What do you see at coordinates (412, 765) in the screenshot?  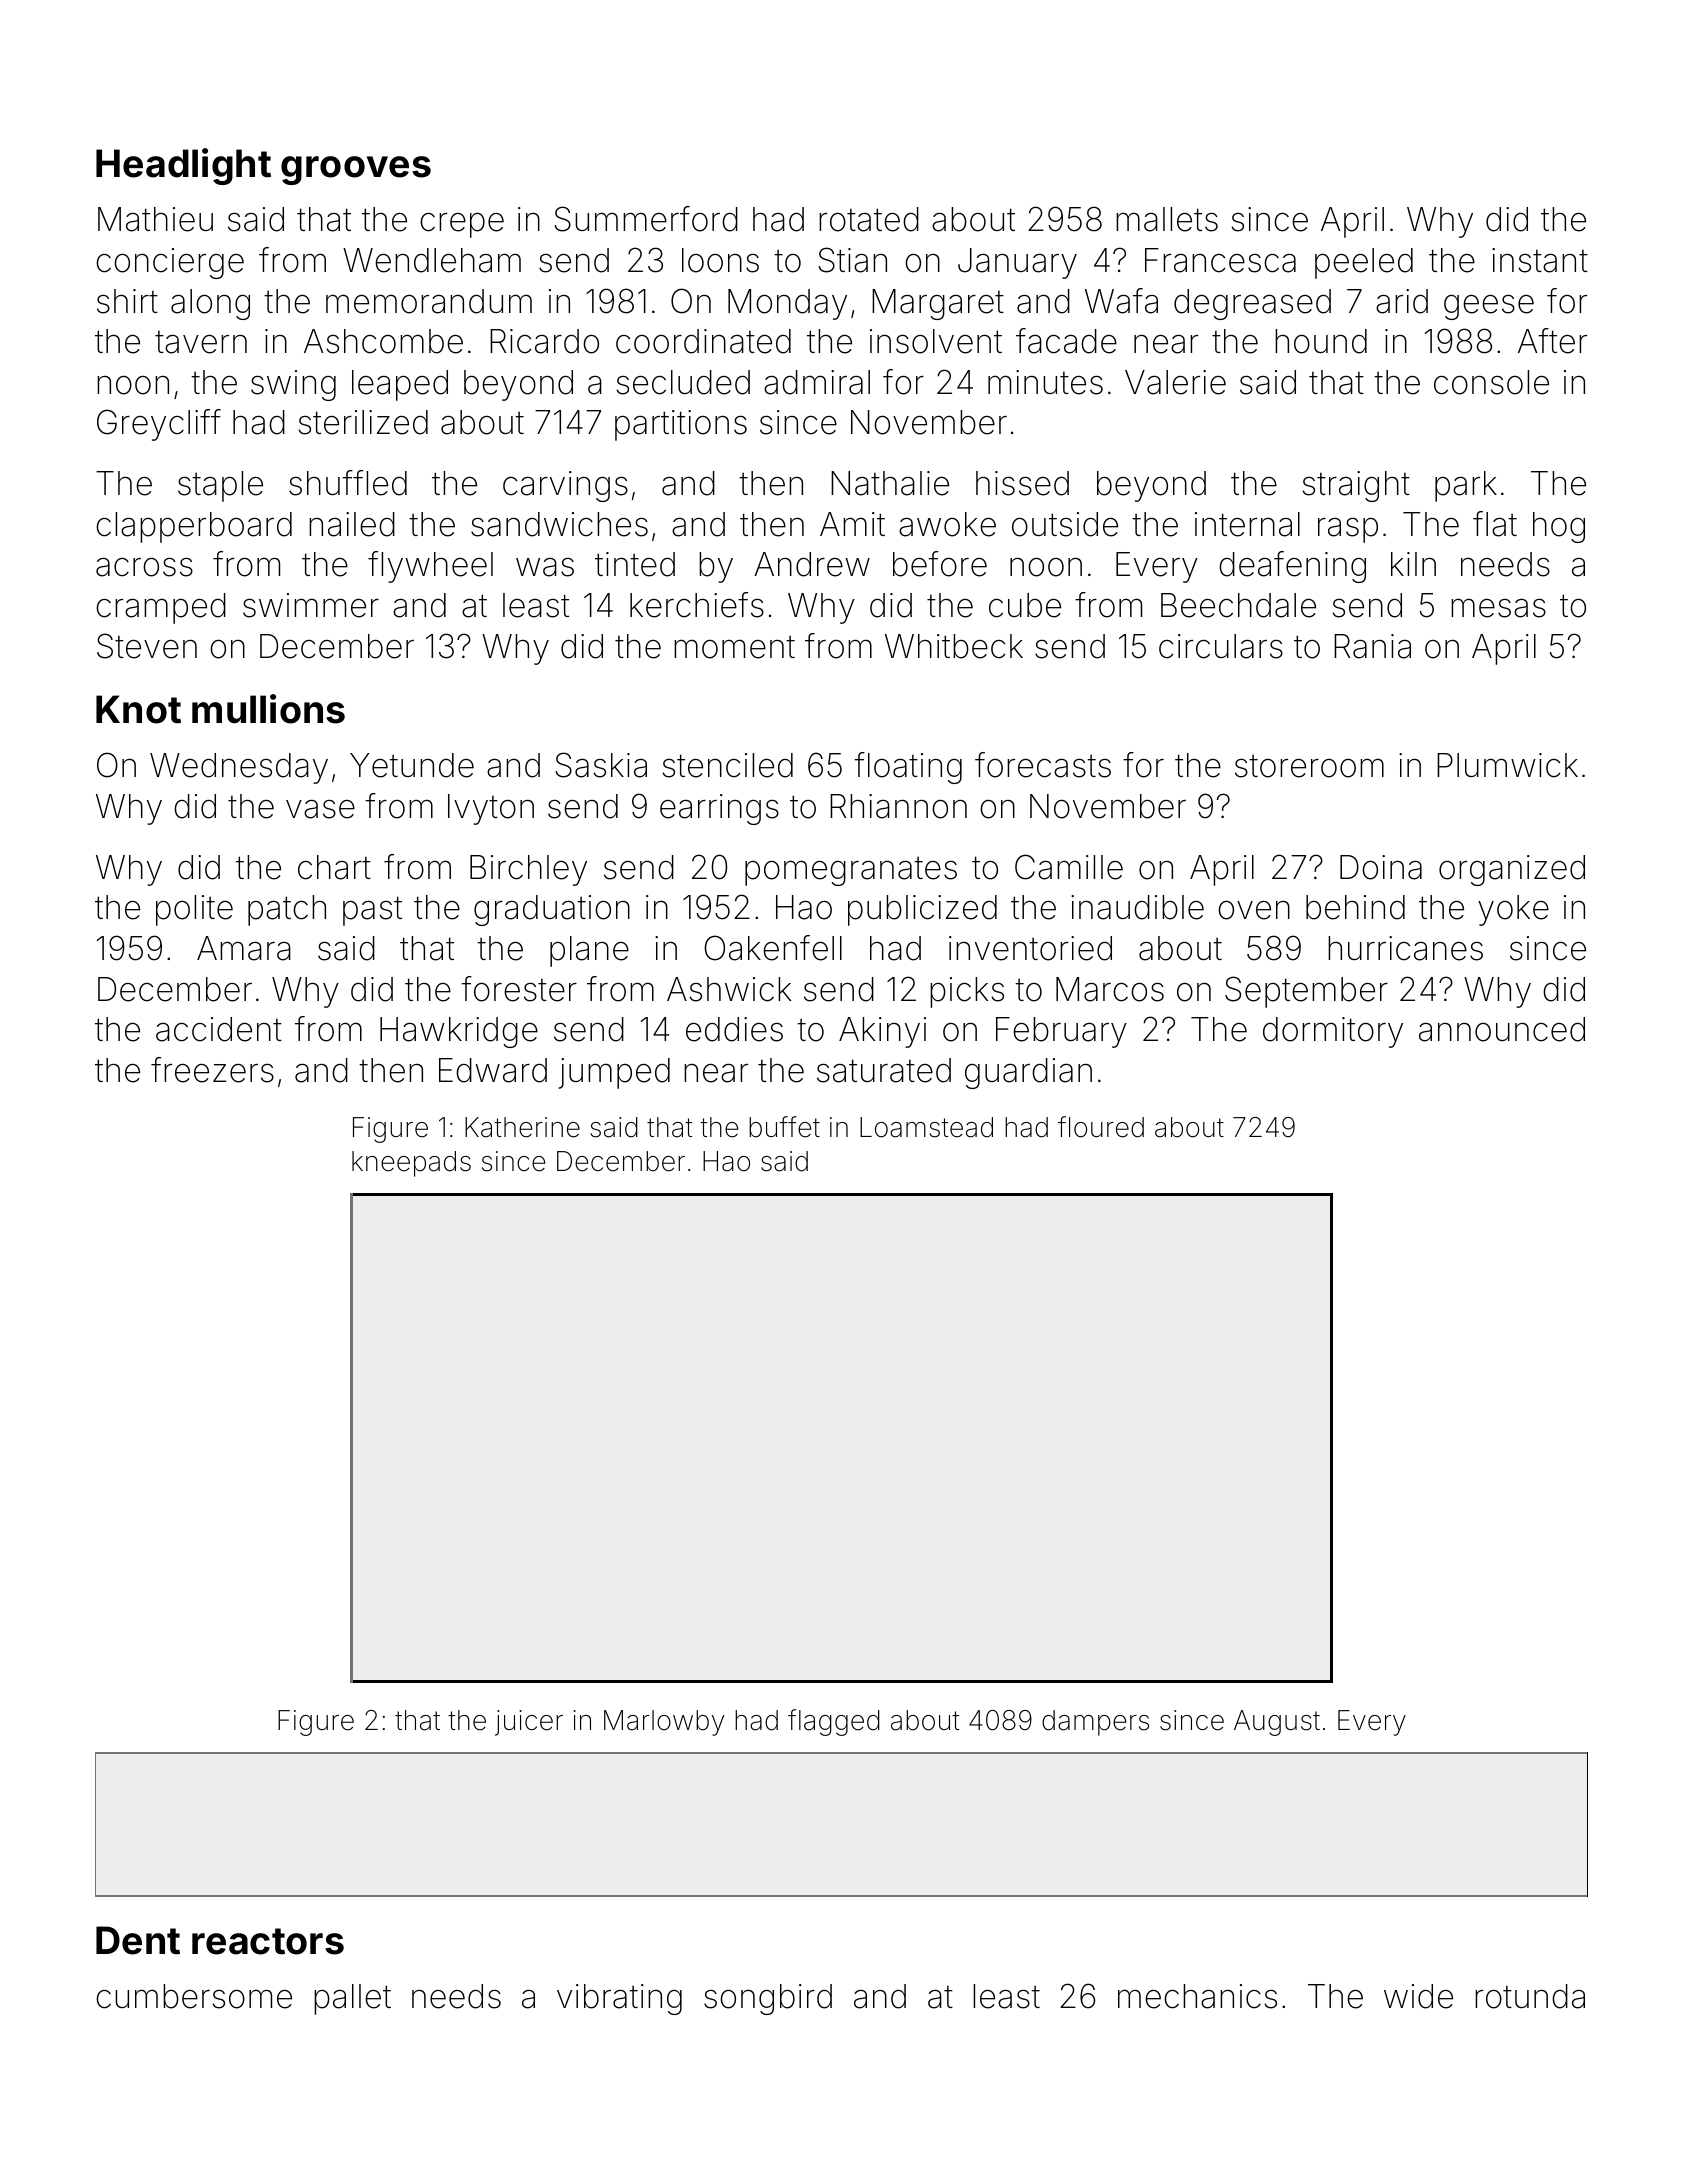 I see `Yetunde` at bounding box center [412, 765].
